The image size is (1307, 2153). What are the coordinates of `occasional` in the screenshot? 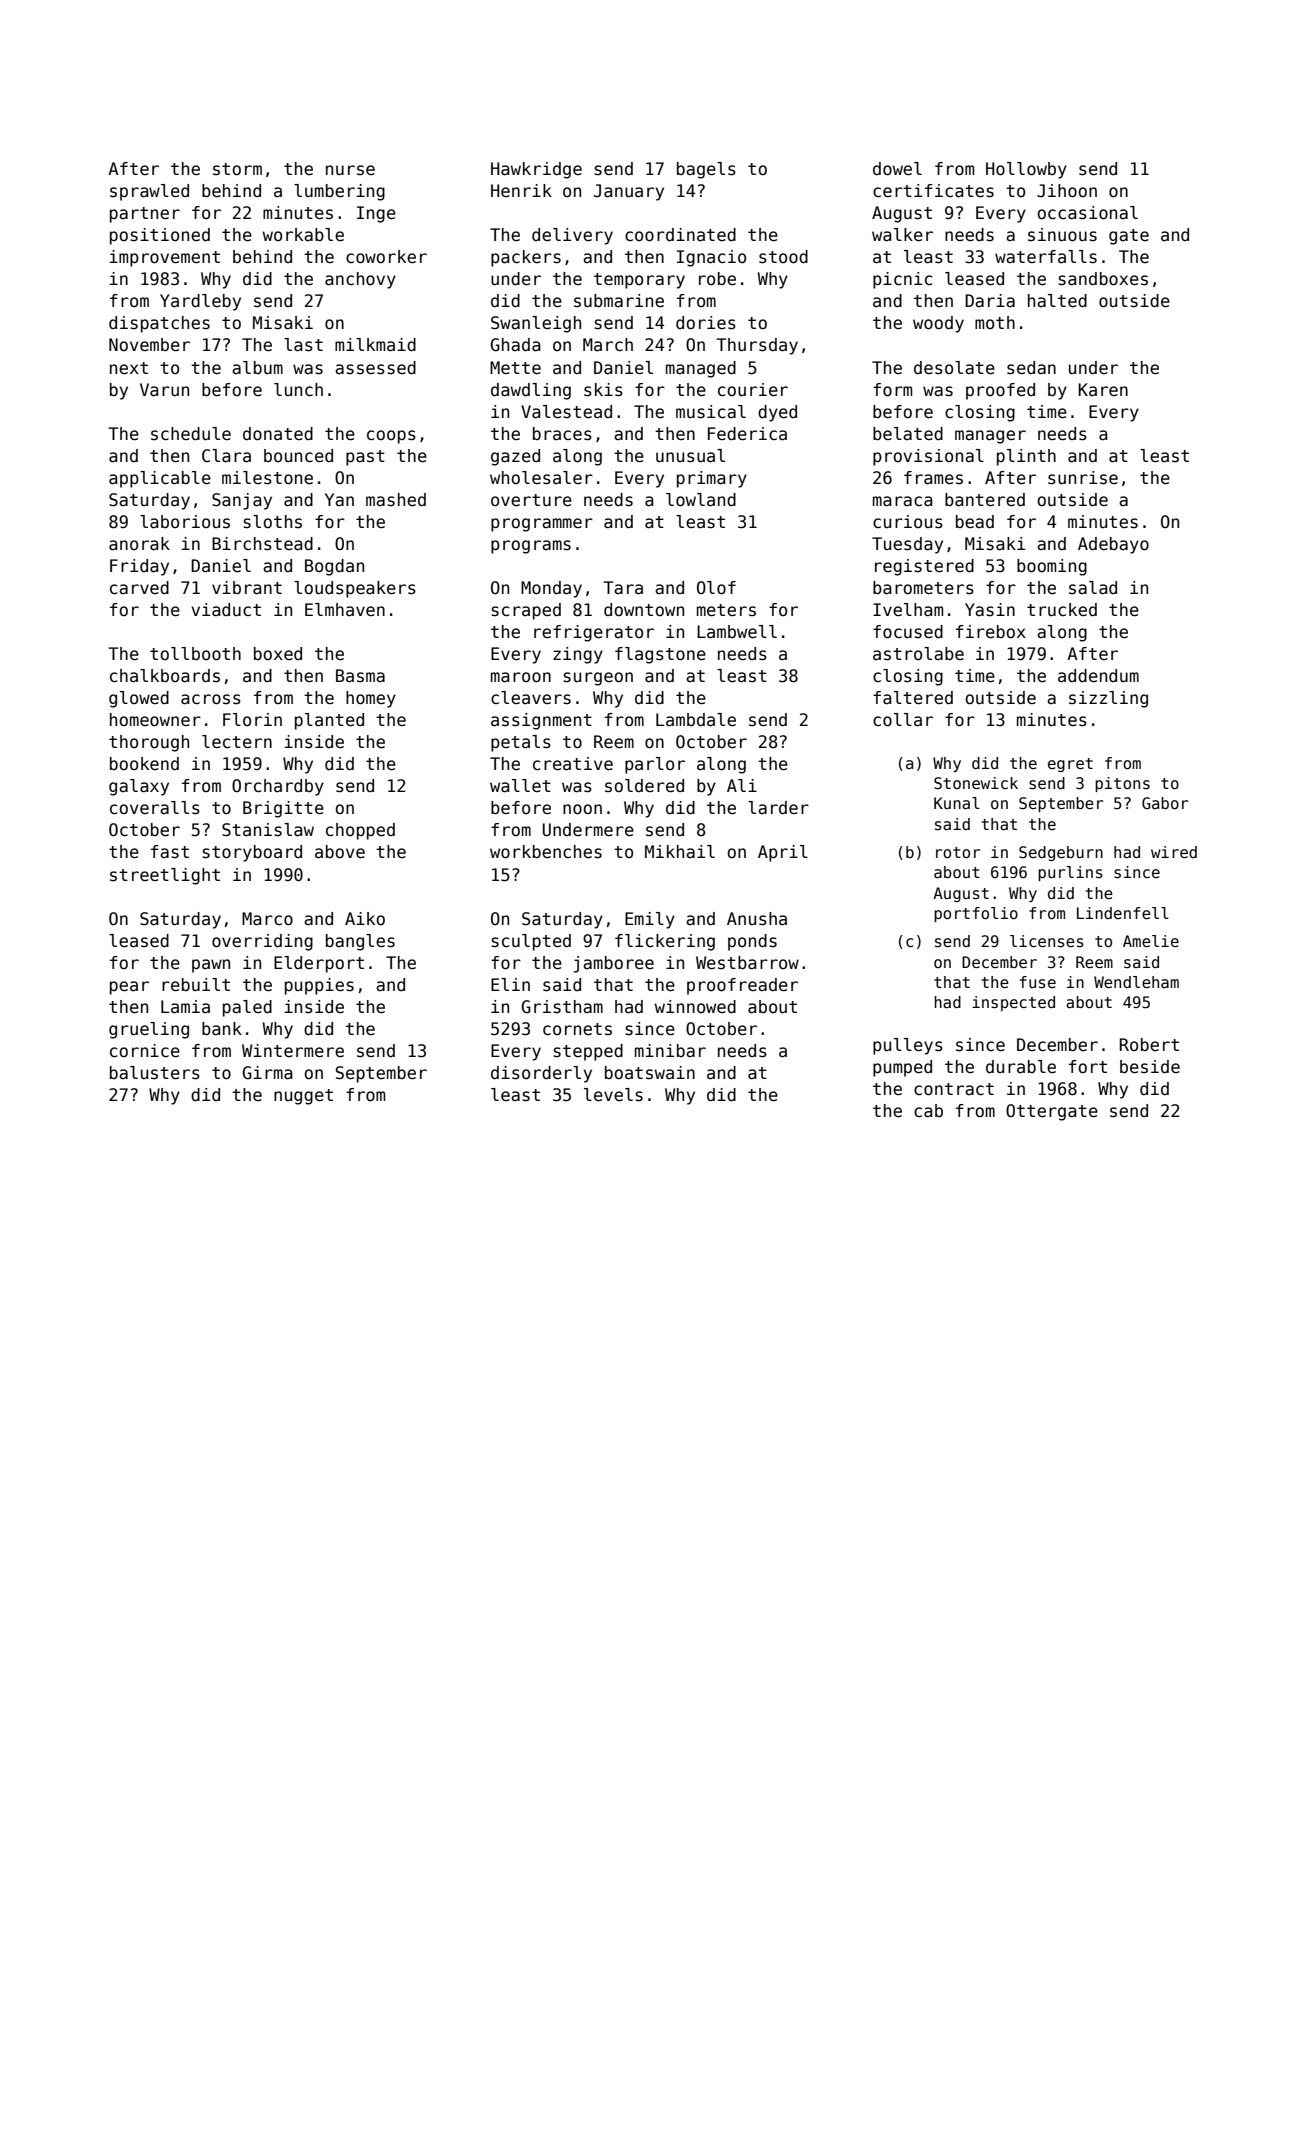 It's located at (1087, 213).
